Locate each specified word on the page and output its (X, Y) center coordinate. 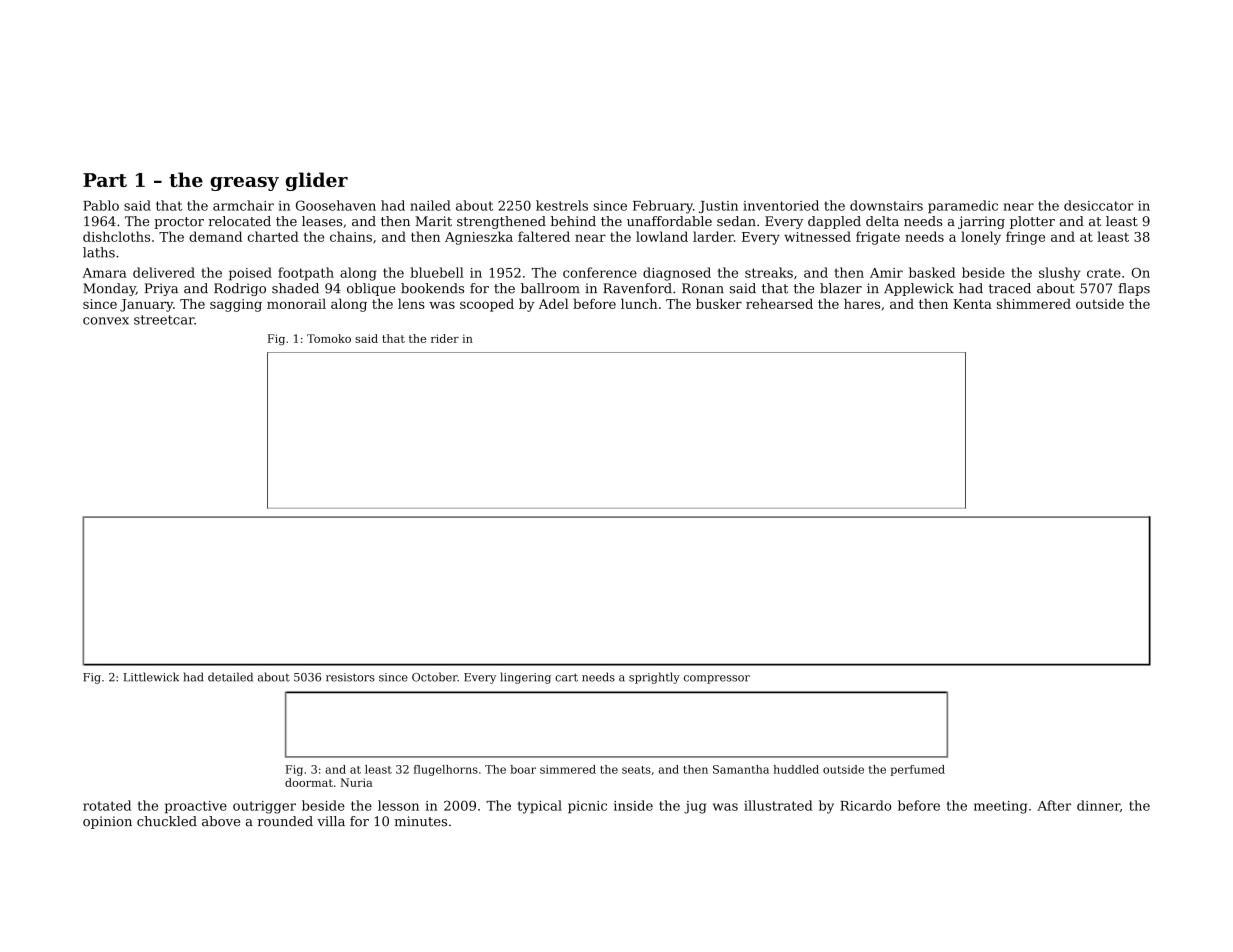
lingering (525, 678)
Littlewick (151, 677)
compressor (717, 679)
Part (105, 180)
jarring (981, 222)
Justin (718, 207)
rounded (285, 821)
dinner (1098, 805)
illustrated (778, 805)
